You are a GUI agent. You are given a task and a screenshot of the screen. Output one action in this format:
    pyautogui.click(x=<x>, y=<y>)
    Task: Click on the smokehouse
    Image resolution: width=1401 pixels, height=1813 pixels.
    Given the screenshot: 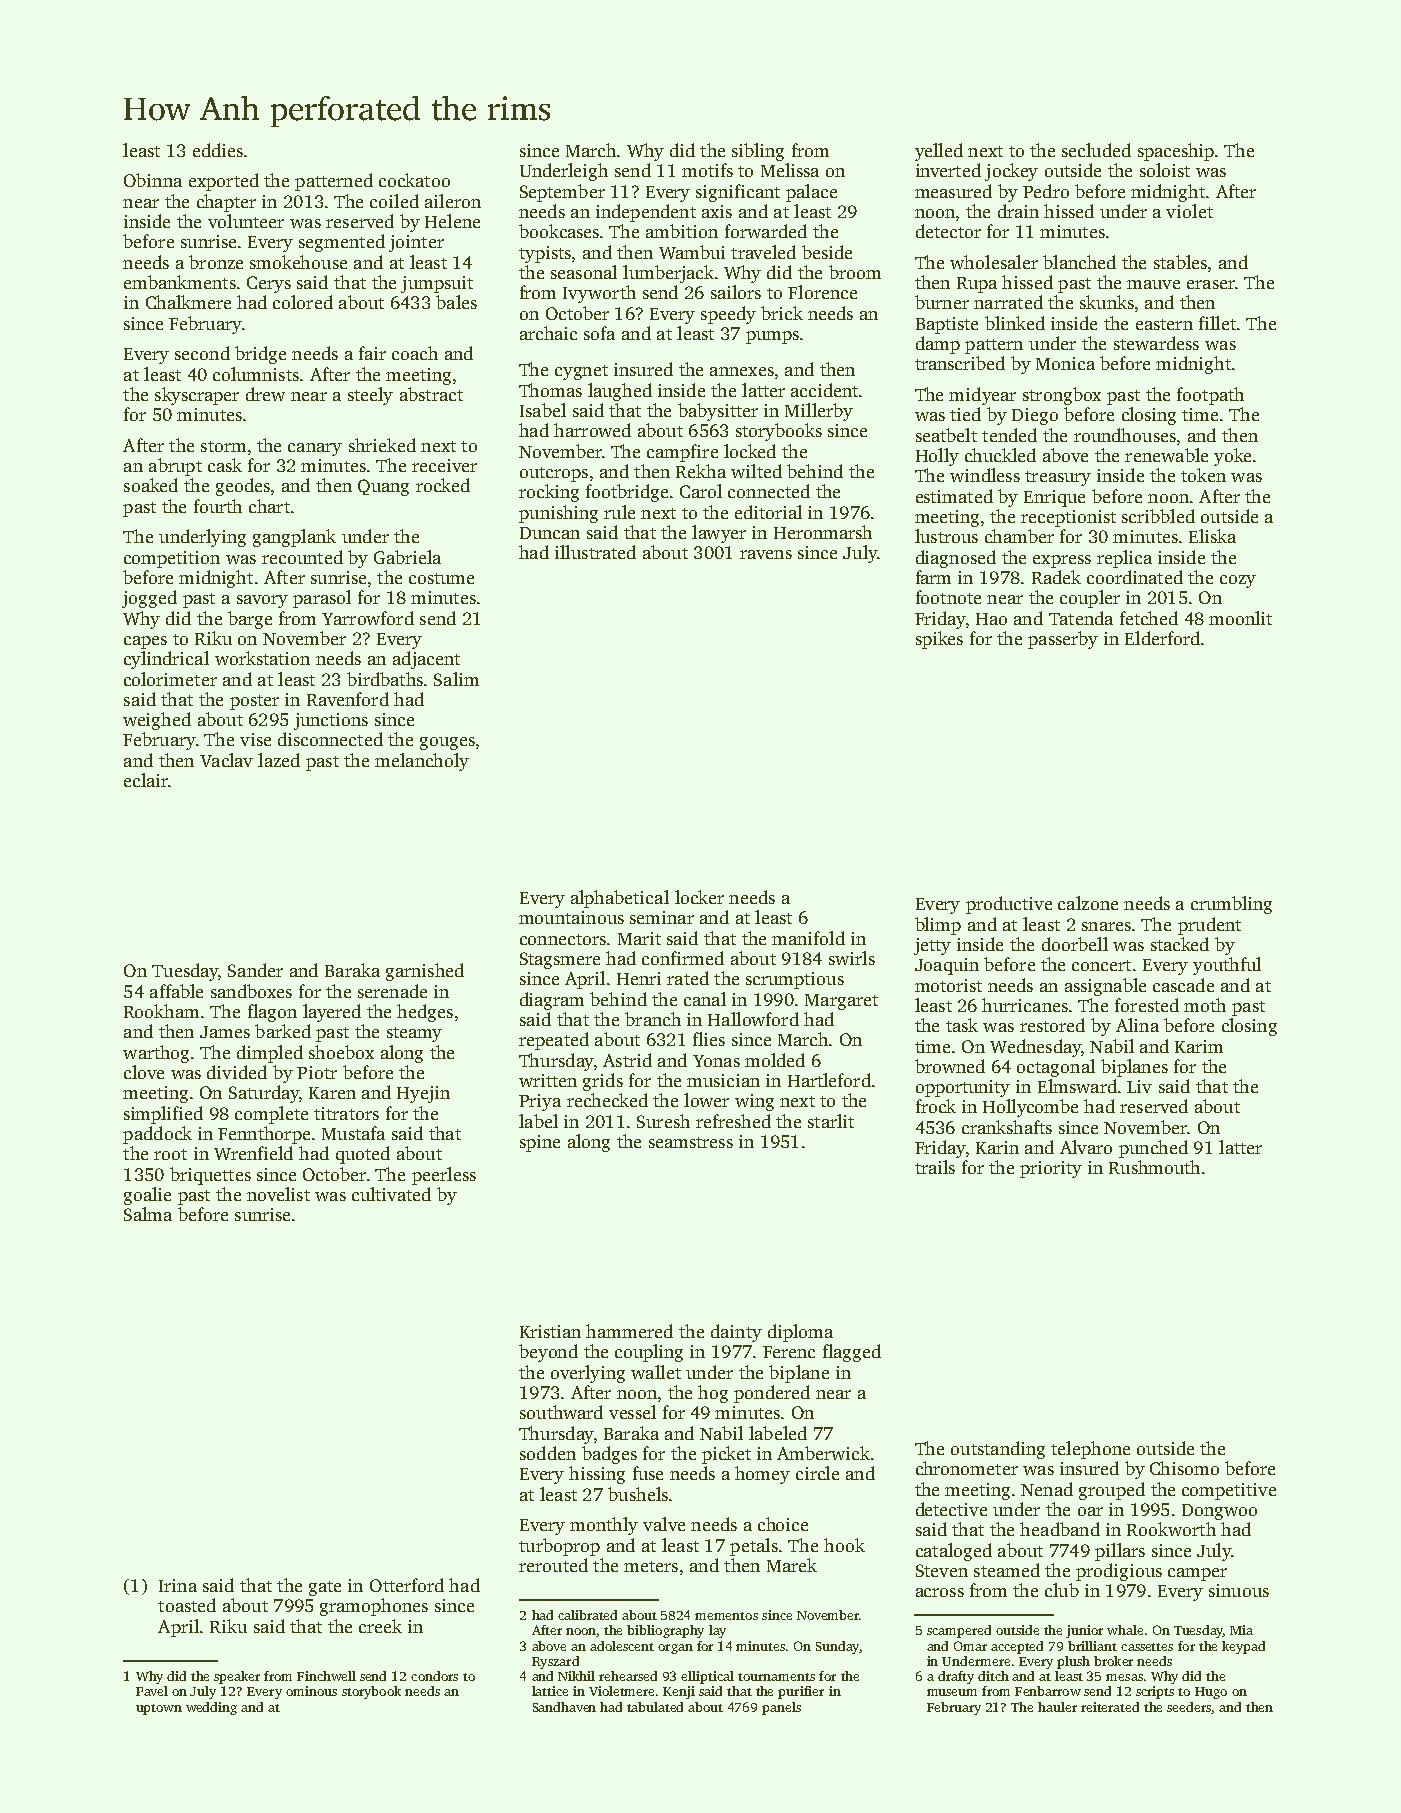 What is the action you would take?
    pyautogui.click(x=298, y=262)
